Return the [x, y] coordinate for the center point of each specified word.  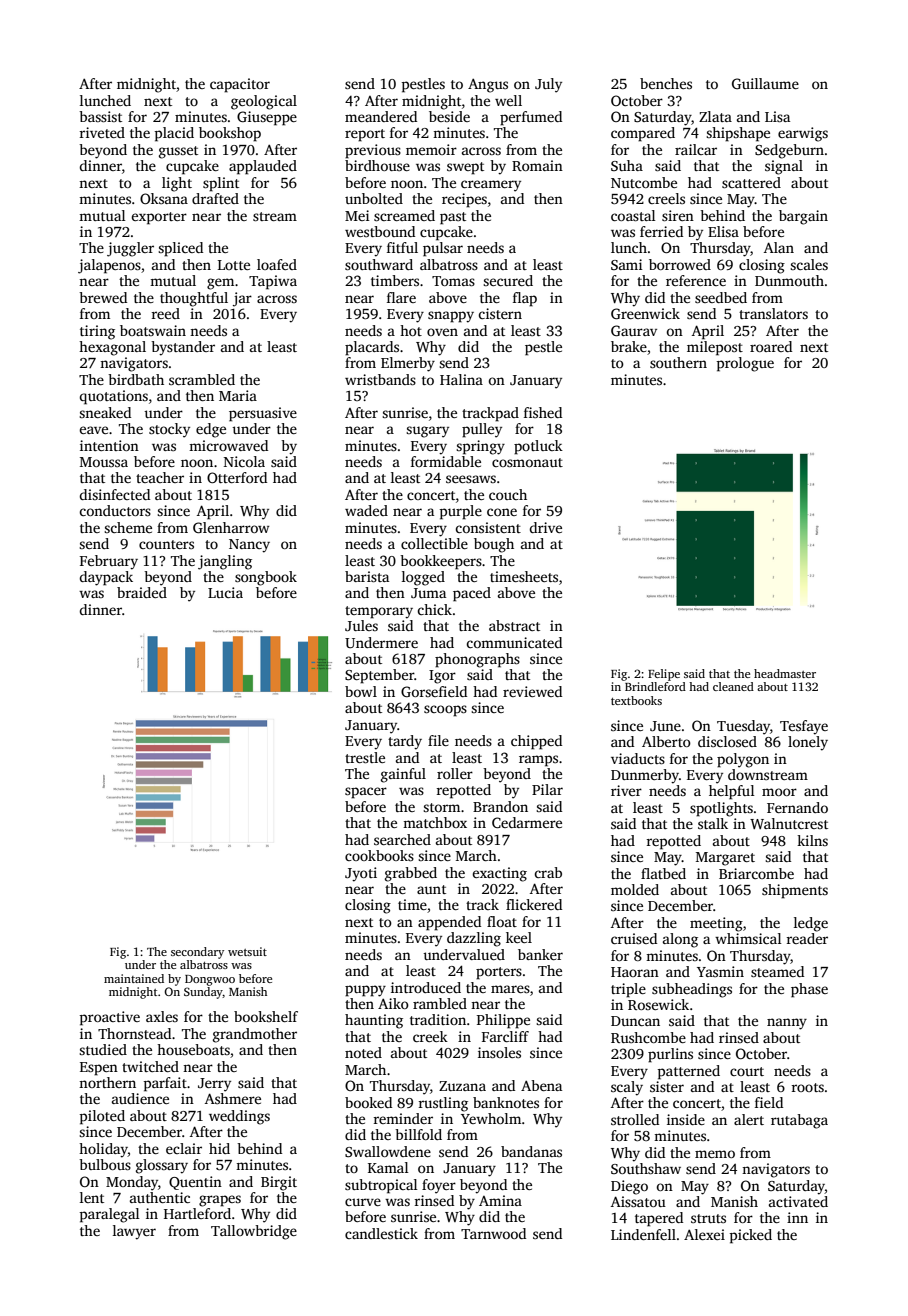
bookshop [230, 134]
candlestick [381, 1233]
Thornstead [134, 1033]
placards [372, 348]
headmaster [785, 673]
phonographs [477, 660]
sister [667, 1086]
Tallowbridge [254, 1232]
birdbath [136, 379]
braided [142, 592]
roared [771, 346]
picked [750, 1236]
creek [430, 1036]
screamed [404, 215]
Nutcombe [644, 182]
